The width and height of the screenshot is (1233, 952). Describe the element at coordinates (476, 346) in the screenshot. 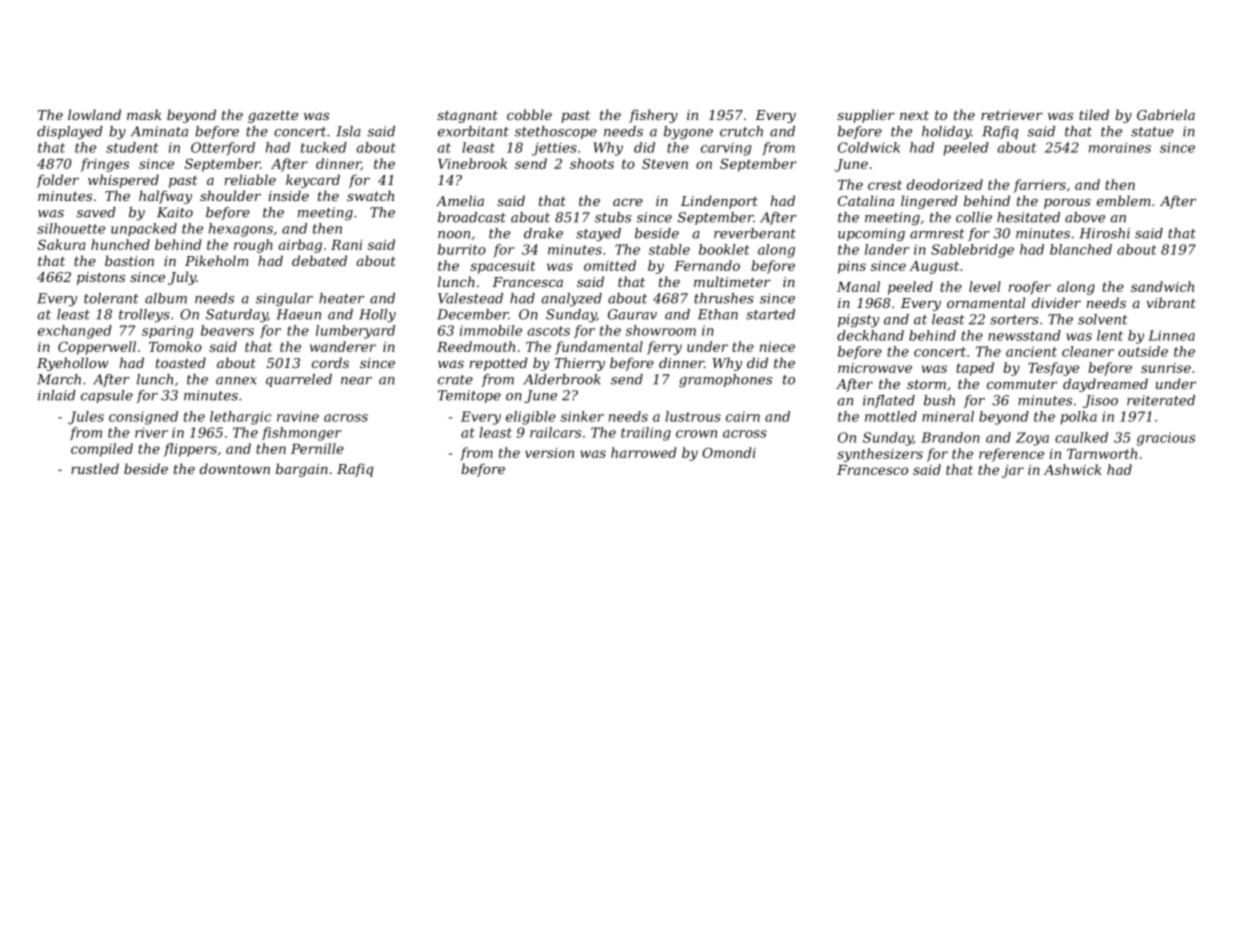

I see `Reedmouth` at that location.
